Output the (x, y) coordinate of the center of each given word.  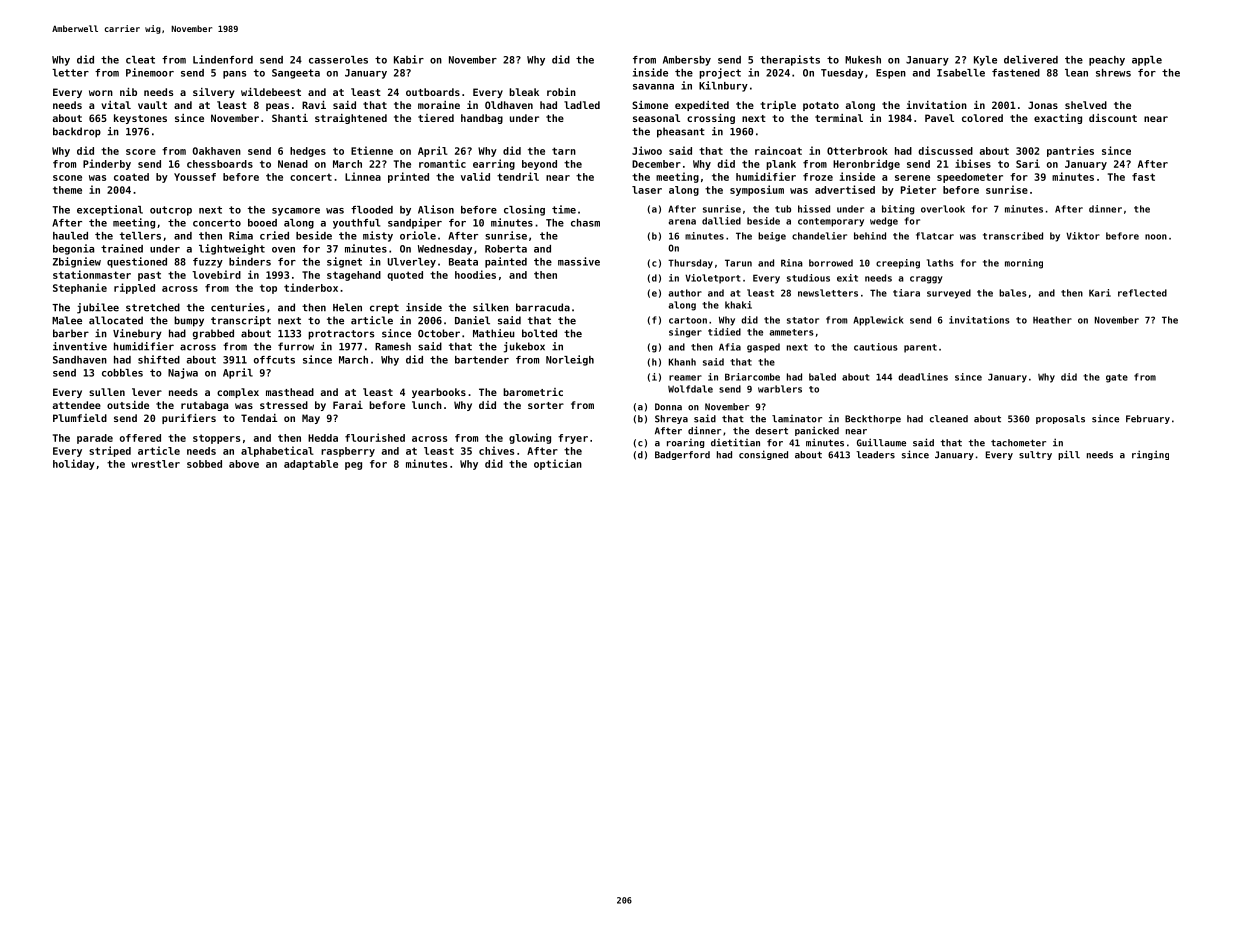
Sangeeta (296, 74)
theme (67, 190)
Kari (1100, 293)
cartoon (688, 320)
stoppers (216, 439)
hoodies (475, 274)
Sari (1028, 163)
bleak (524, 92)
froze (818, 177)
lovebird (216, 274)
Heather (1052, 320)
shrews (1113, 73)
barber (71, 333)
